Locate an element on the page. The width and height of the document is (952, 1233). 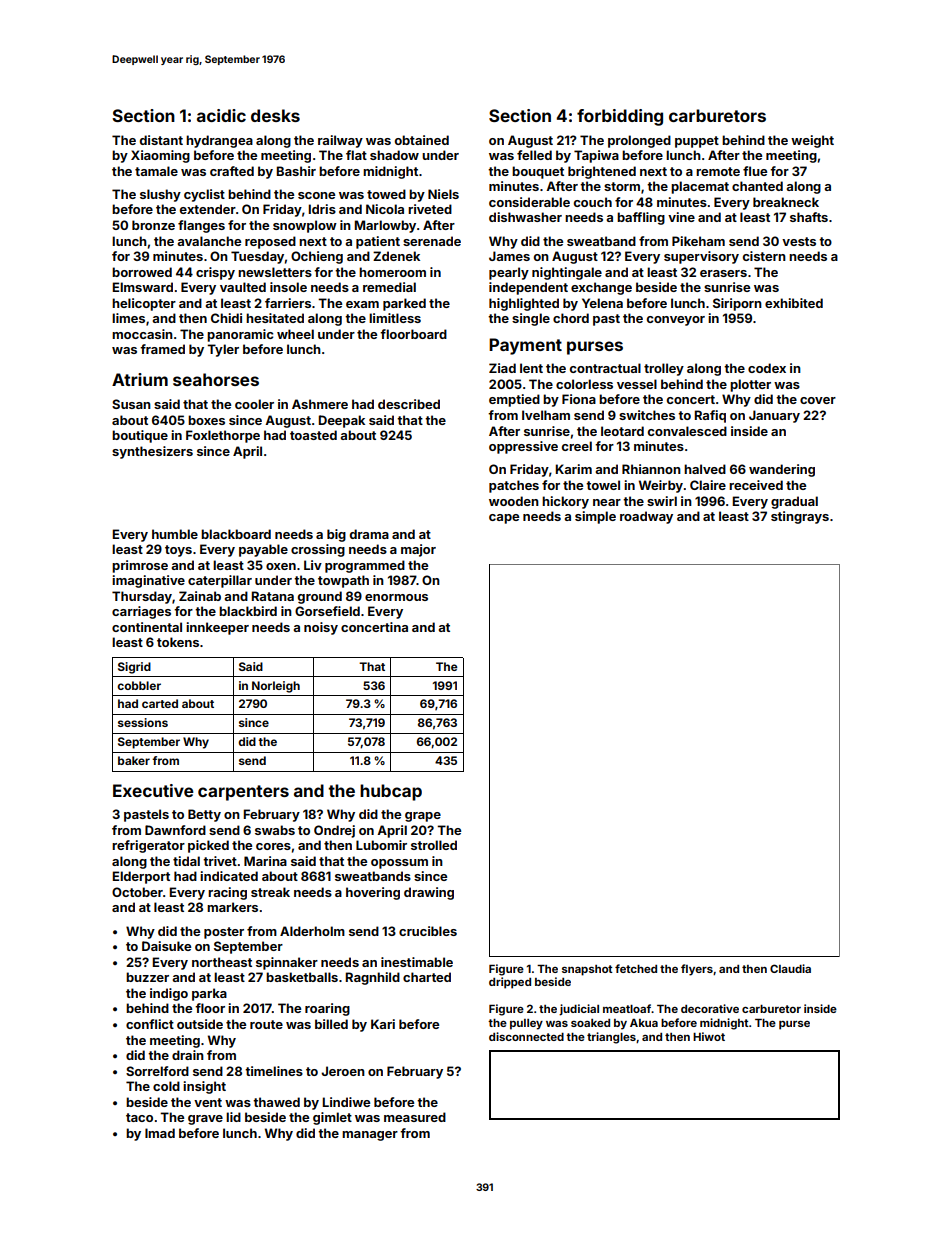
noisy is located at coordinates (321, 628).
